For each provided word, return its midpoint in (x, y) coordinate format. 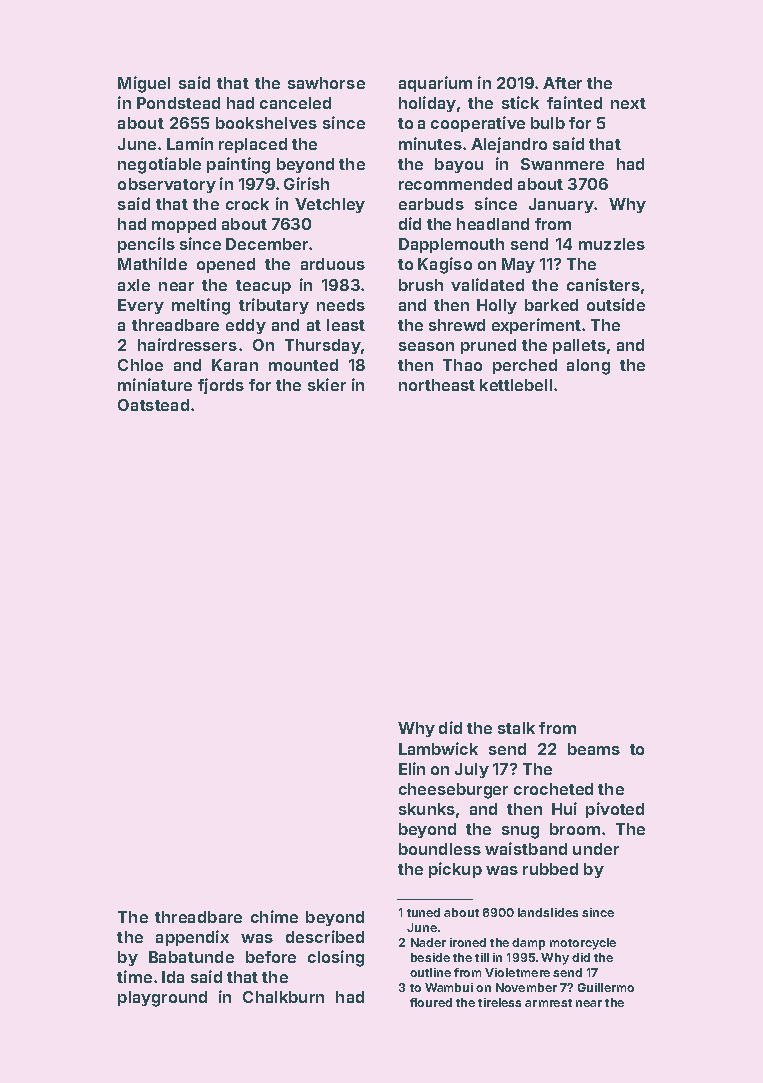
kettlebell (516, 385)
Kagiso (445, 265)
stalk (516, 728)
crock (247, 204)
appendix (192, 938)
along (588, 367)
